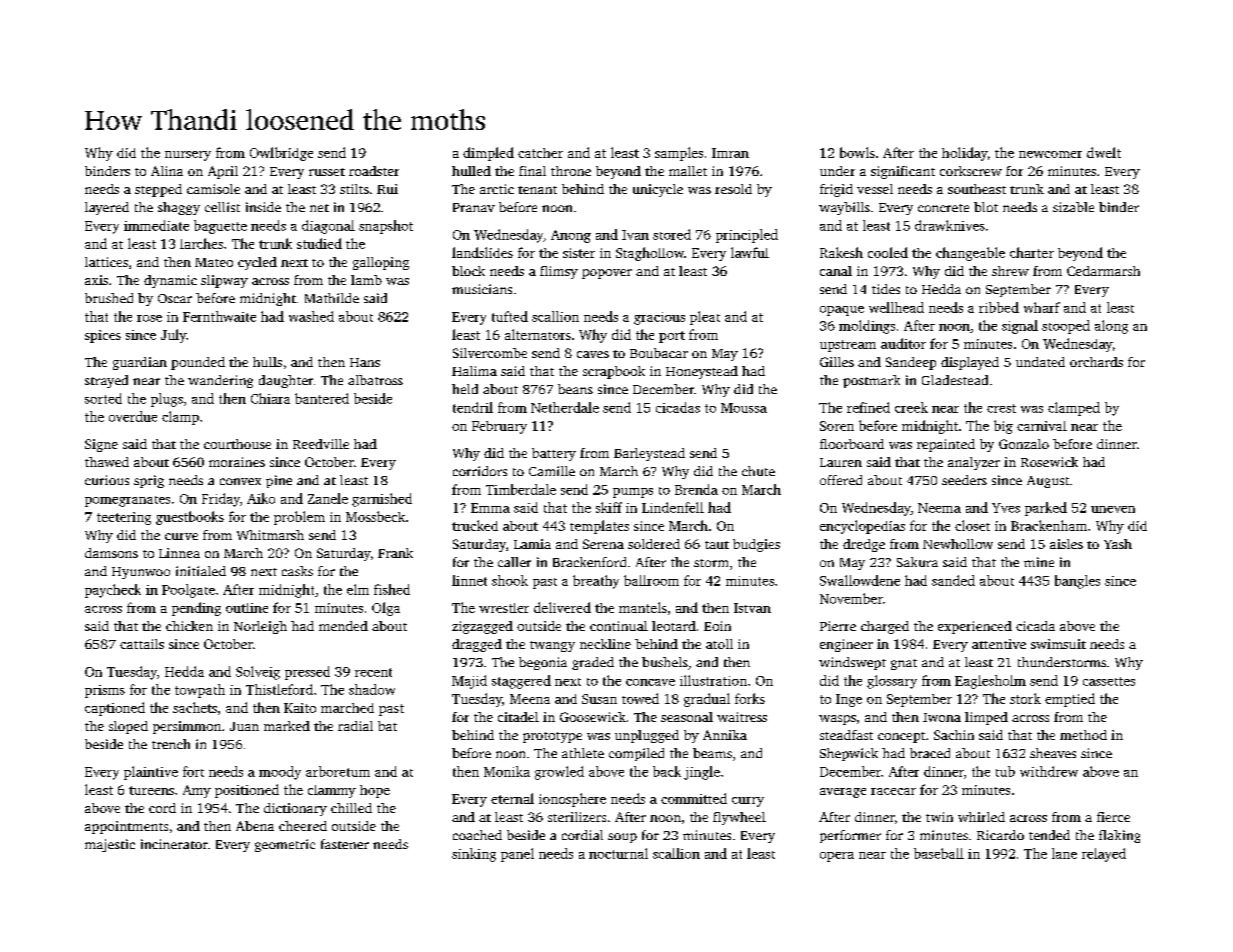 The height and width of the document is (952, 1233). Describe the element at coordinates (1096, 362) in the document. I see `orchards` at that location.
